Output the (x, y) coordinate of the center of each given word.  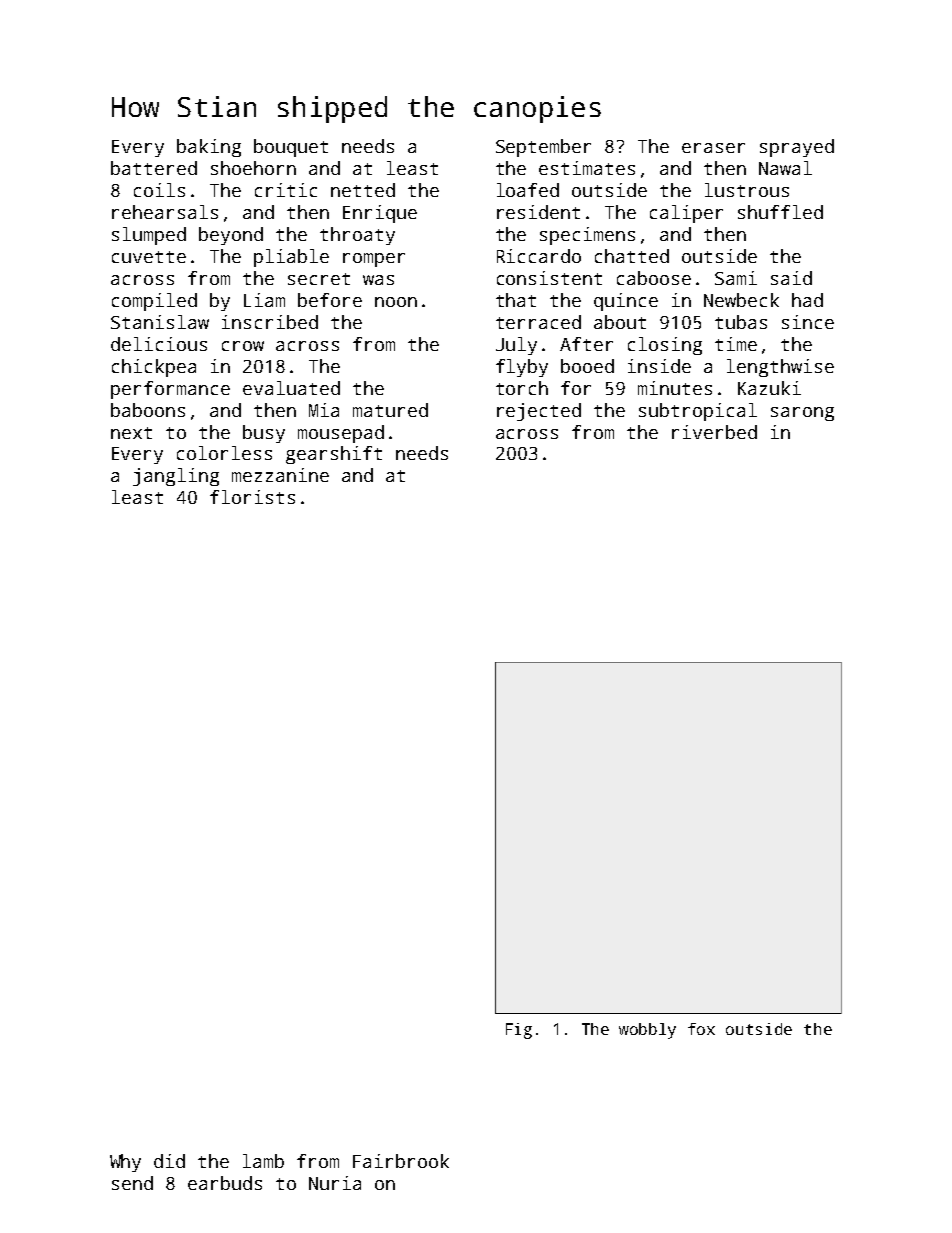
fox (701, 1029)
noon (396, 302)
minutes (675, 388)
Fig (519, 1031)
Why (125, 1163)
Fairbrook (401, 1161)
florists (252, 497)
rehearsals (165, 212)
